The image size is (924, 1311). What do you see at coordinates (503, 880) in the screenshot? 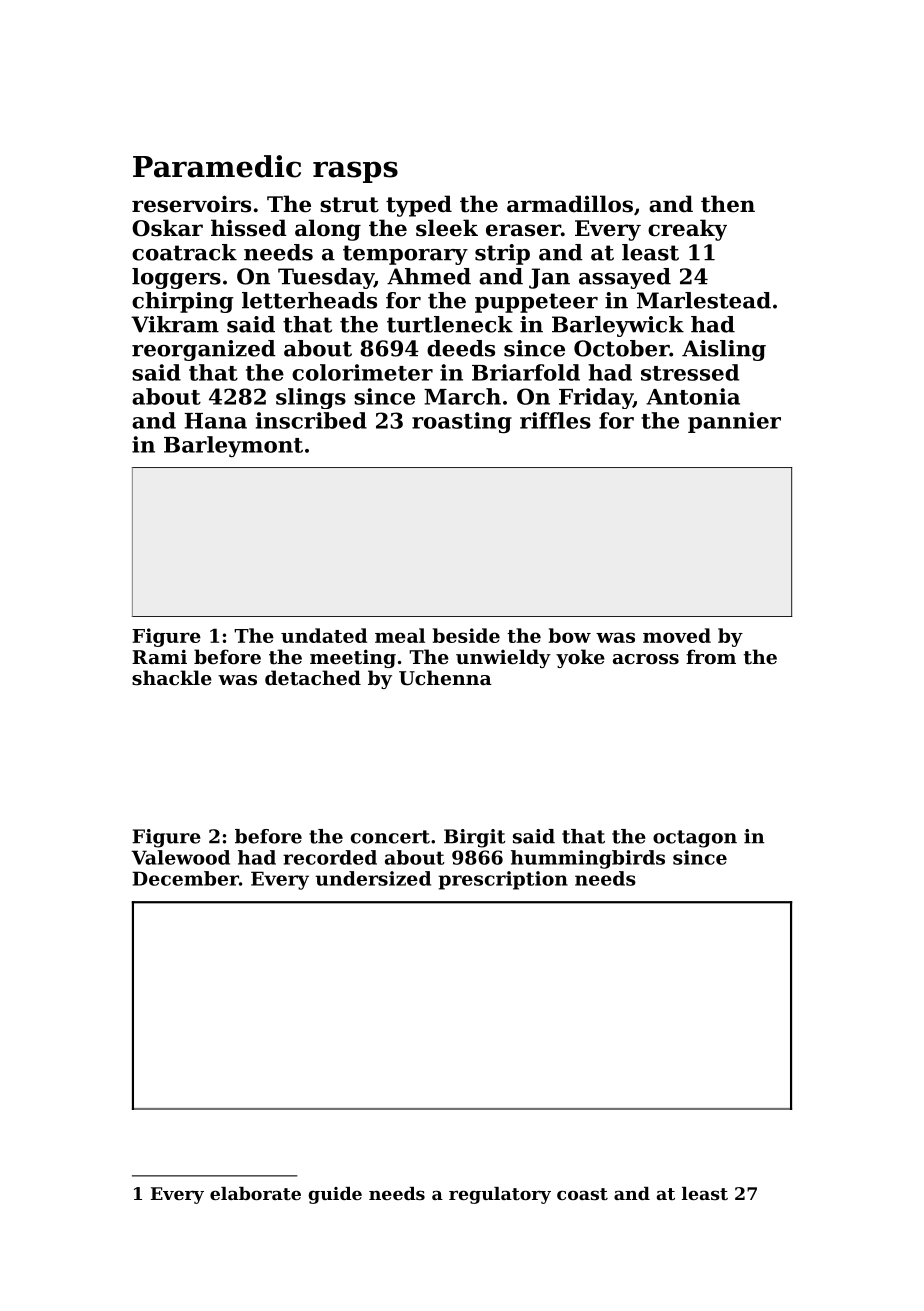
I see `prescription` at bounding box center [503, 880].
